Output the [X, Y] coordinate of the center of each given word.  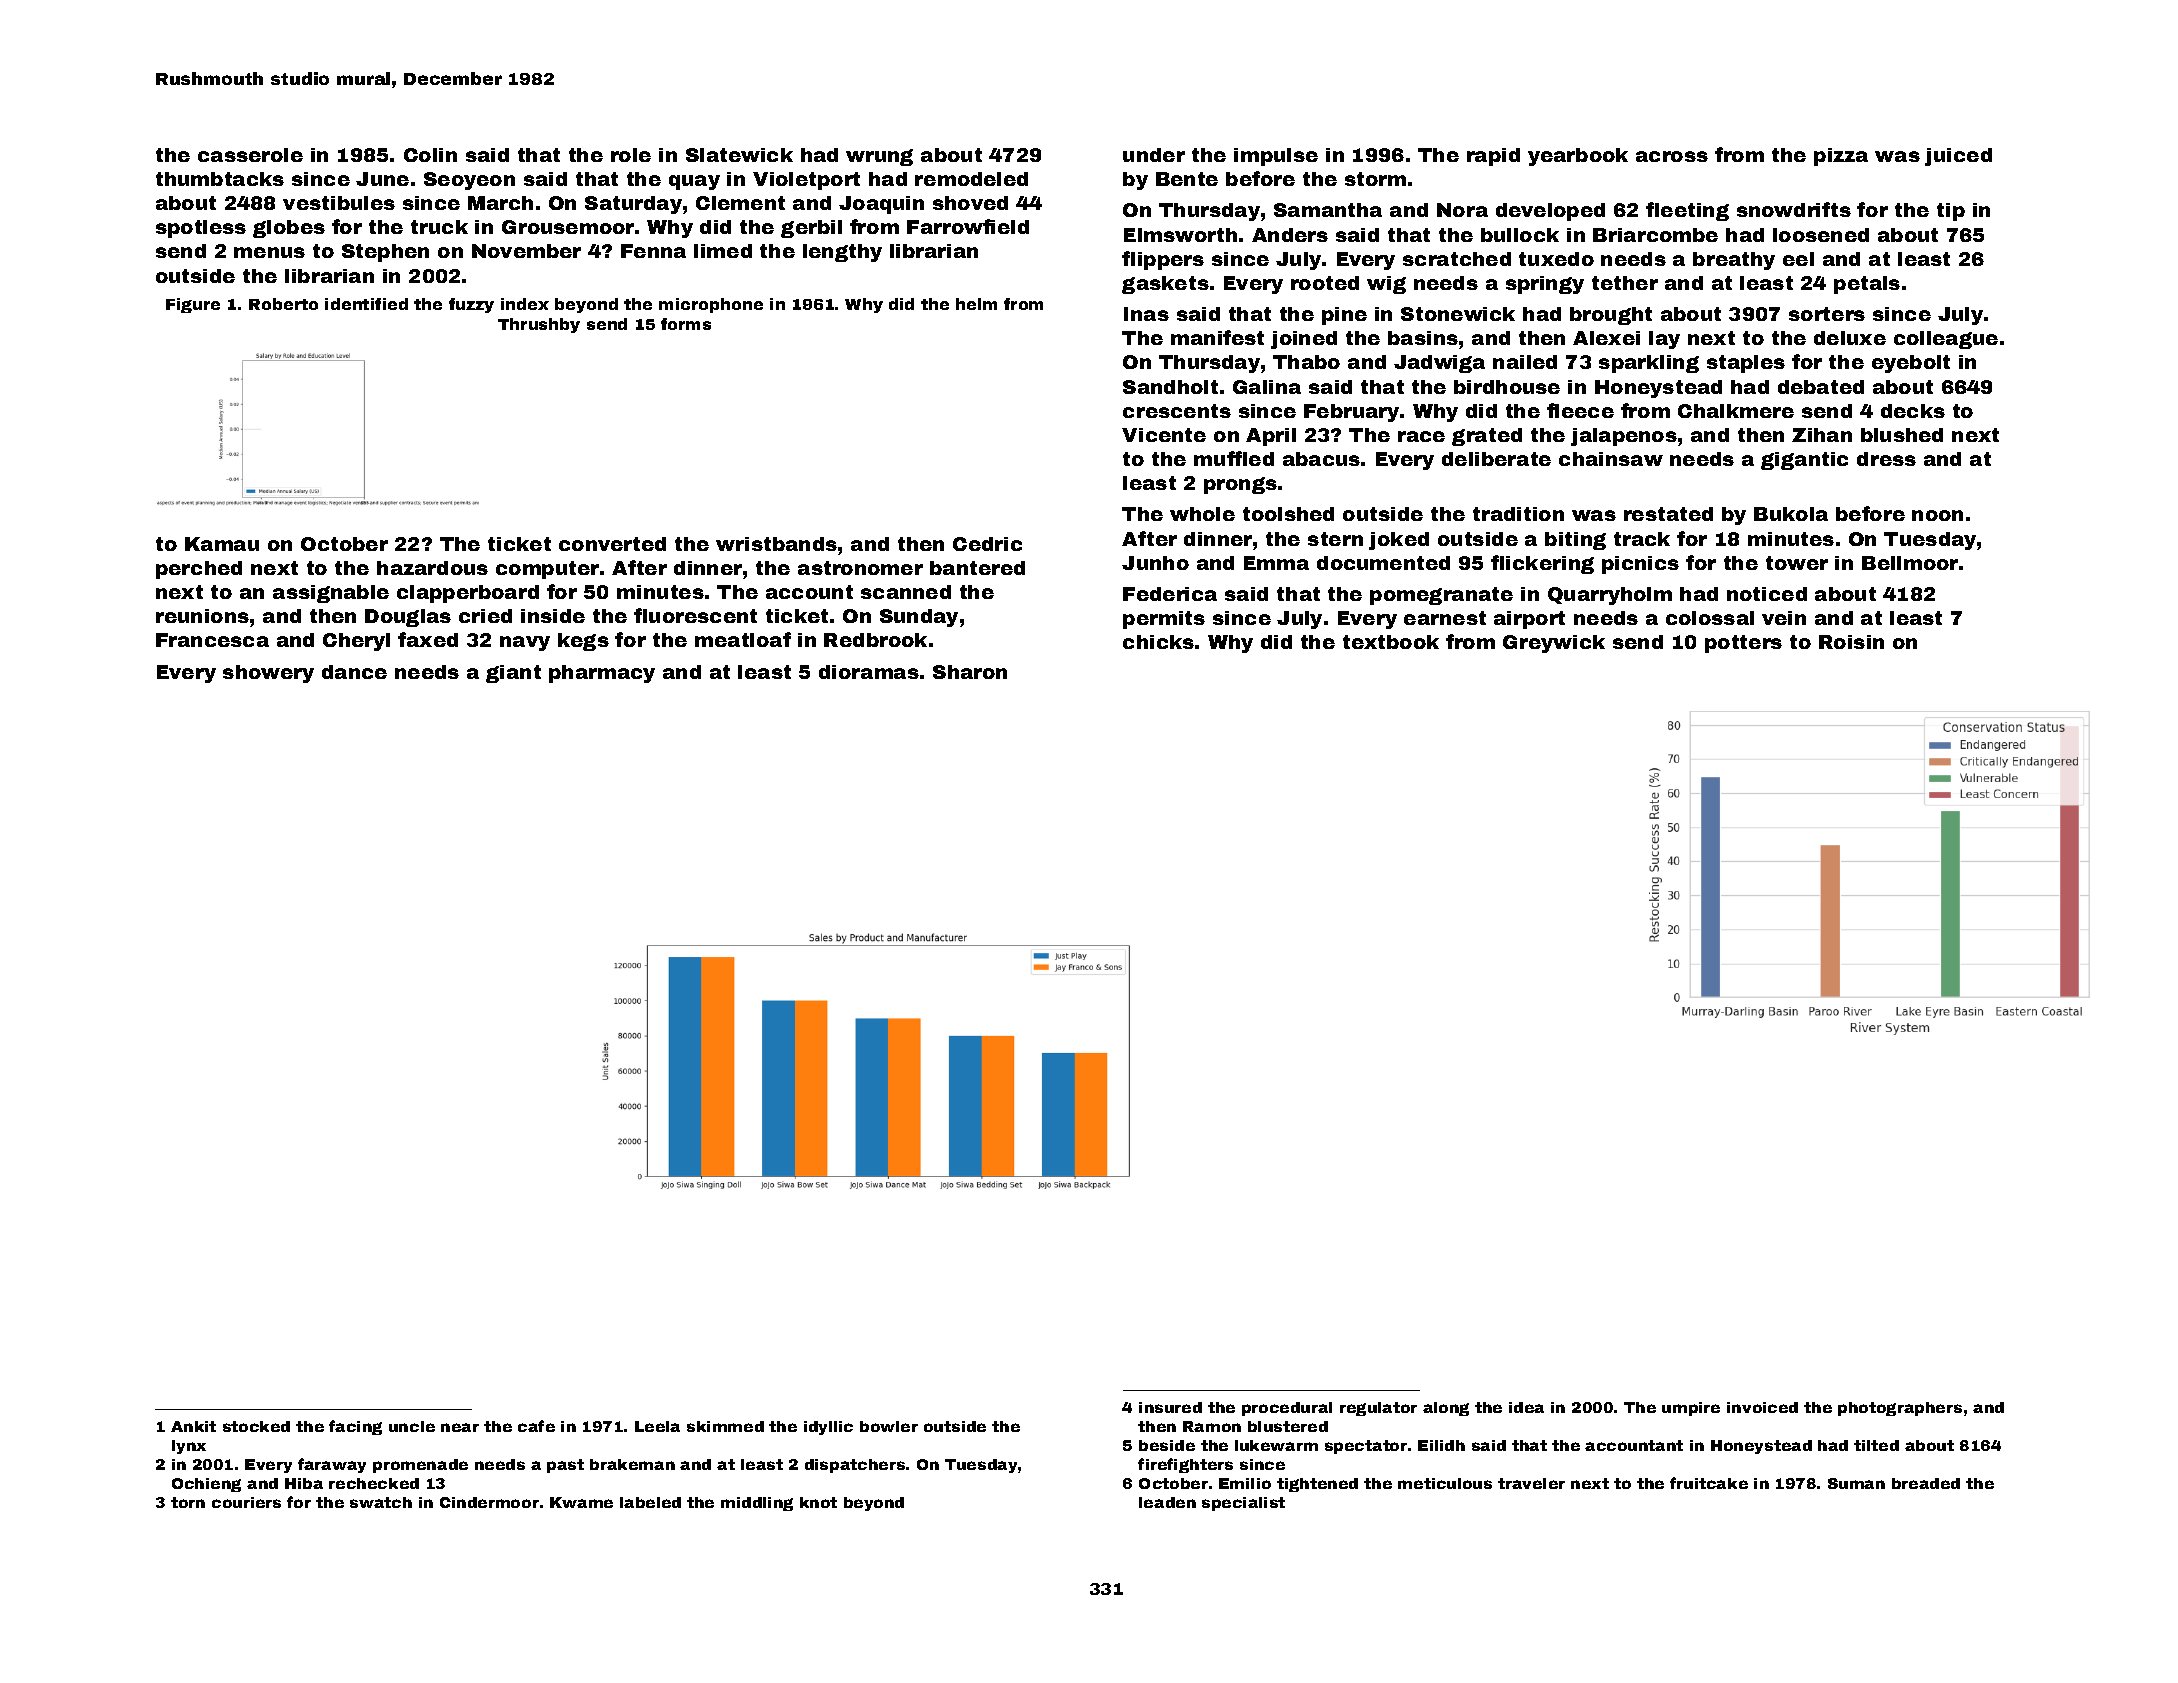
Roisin [1851, 642]
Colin [430, 155]
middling [757, 1504]
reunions [202, 616]
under [1154, 155]
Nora [1462, 210]
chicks [1158, 642]
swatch [381, 1502]
